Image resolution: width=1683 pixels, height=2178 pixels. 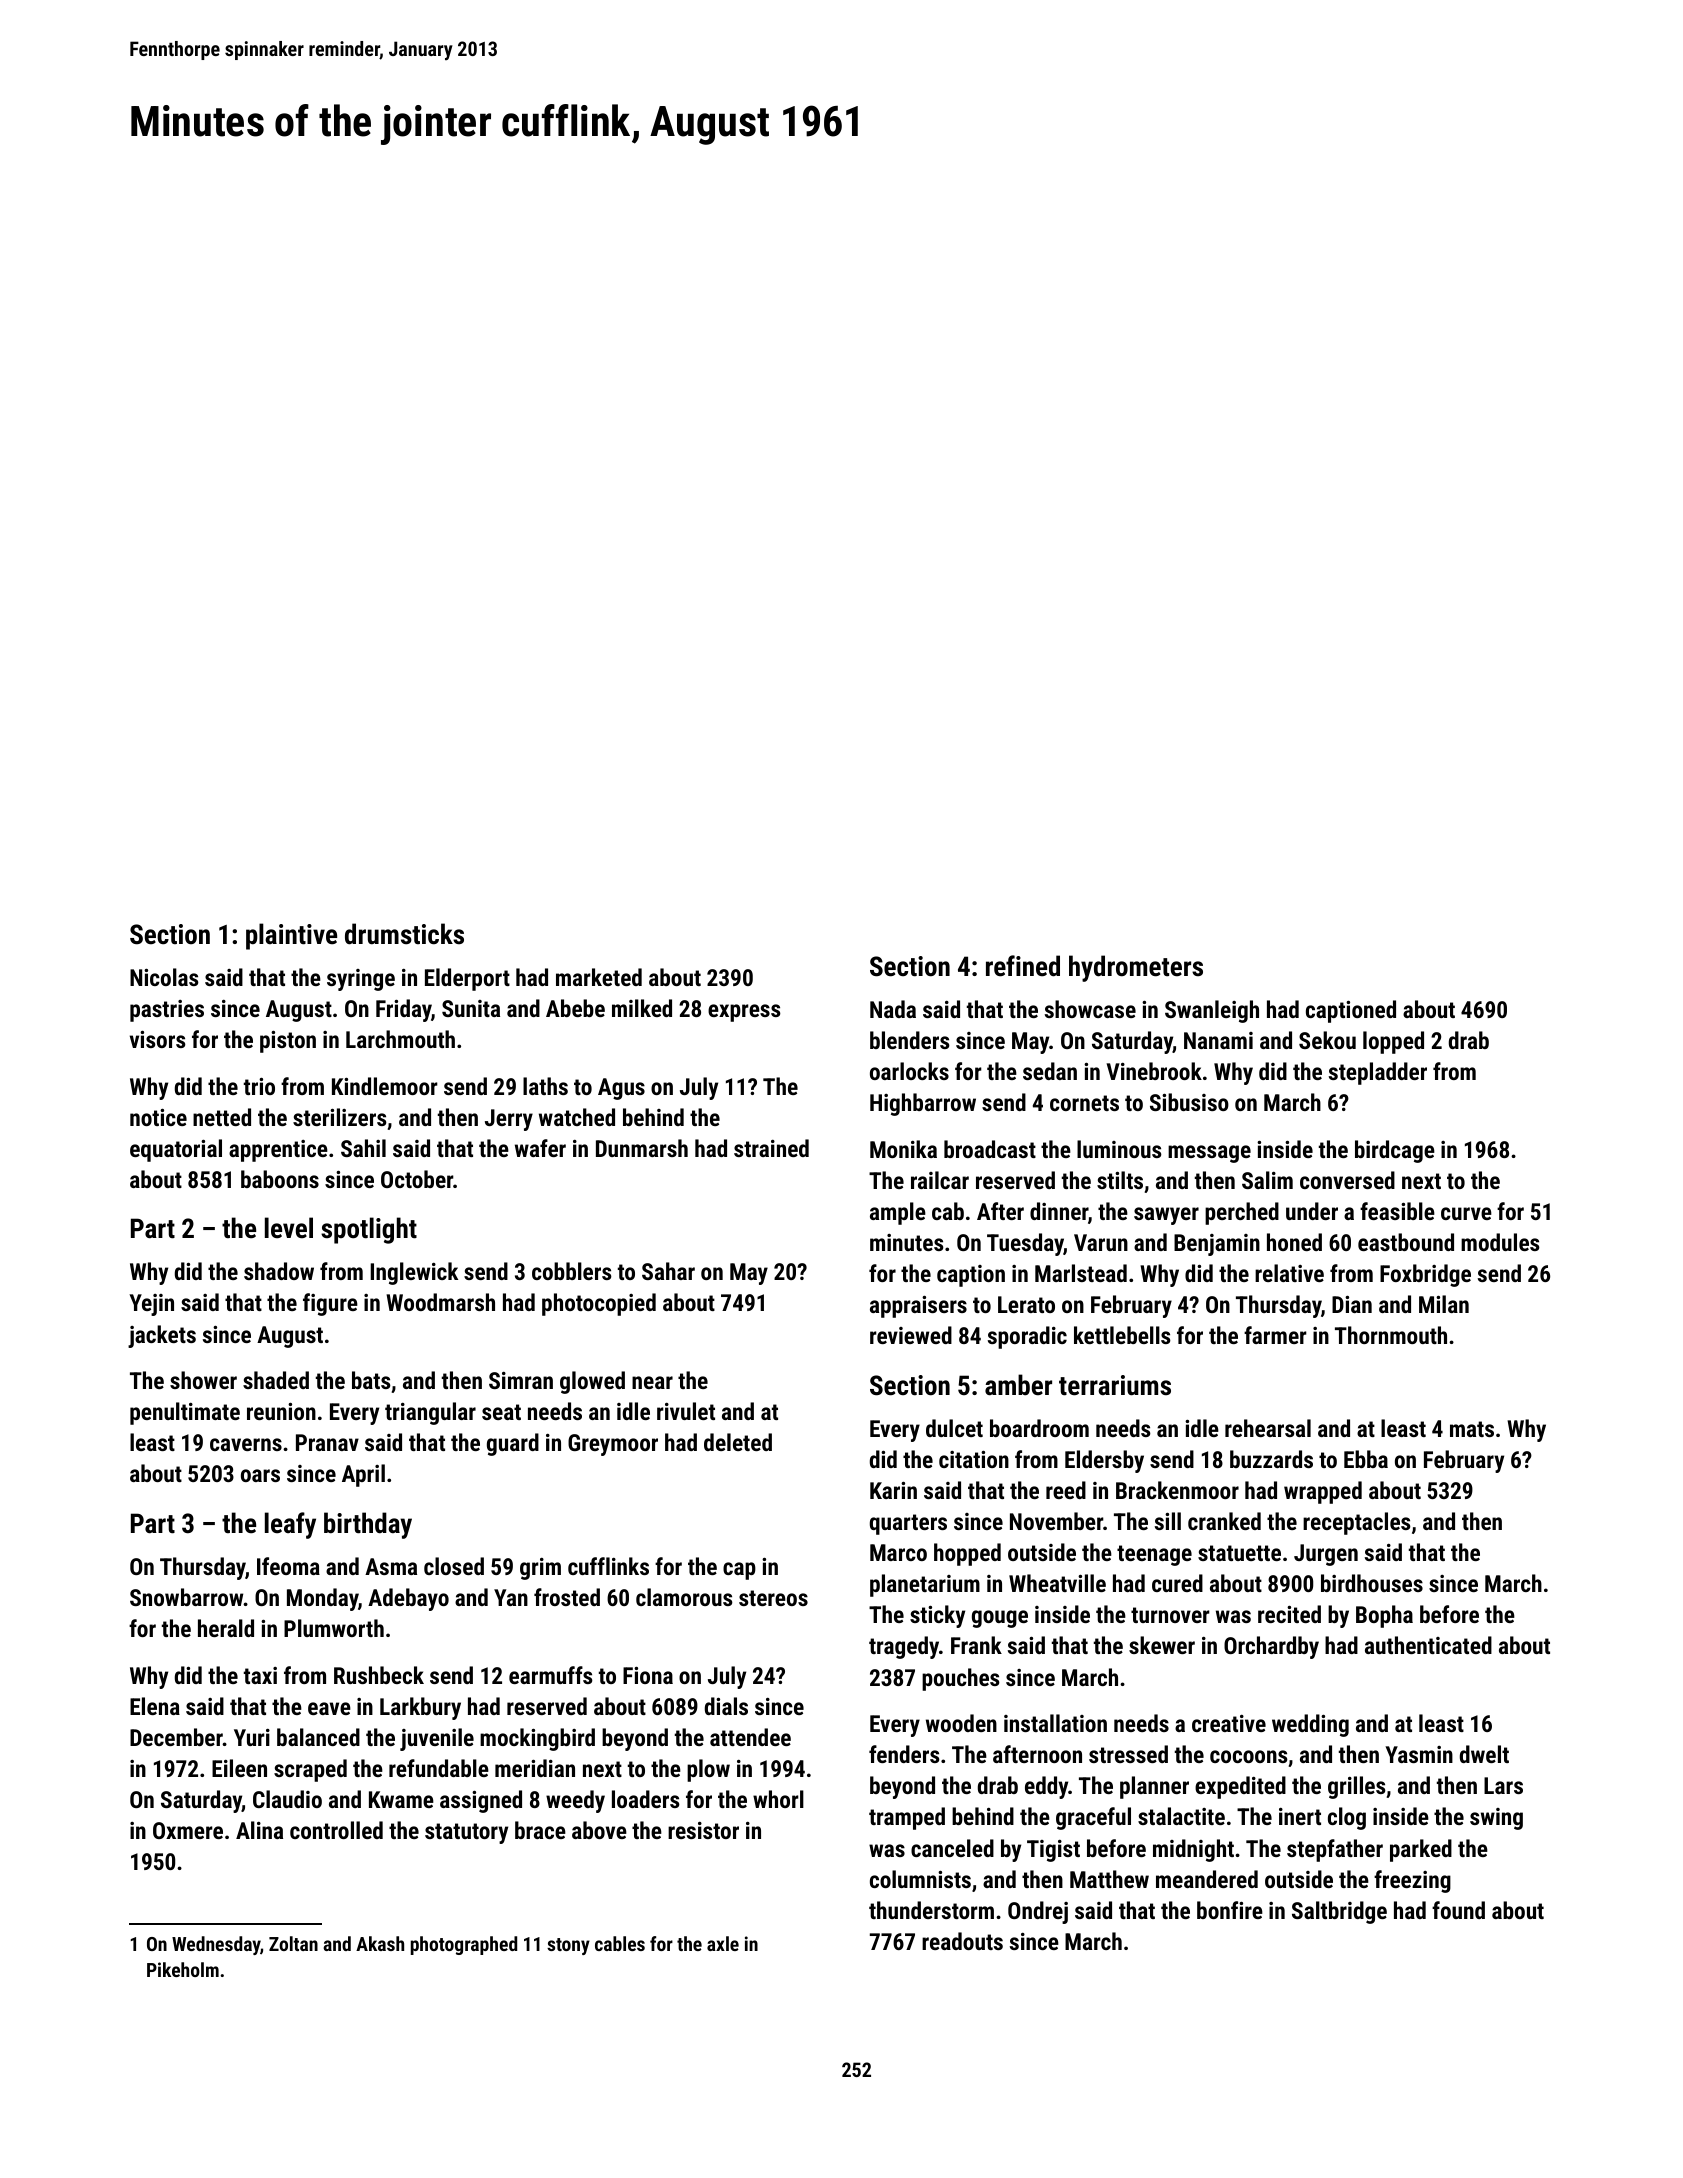 I want to click on Rushbeck, so click(x=379, y=1675).
